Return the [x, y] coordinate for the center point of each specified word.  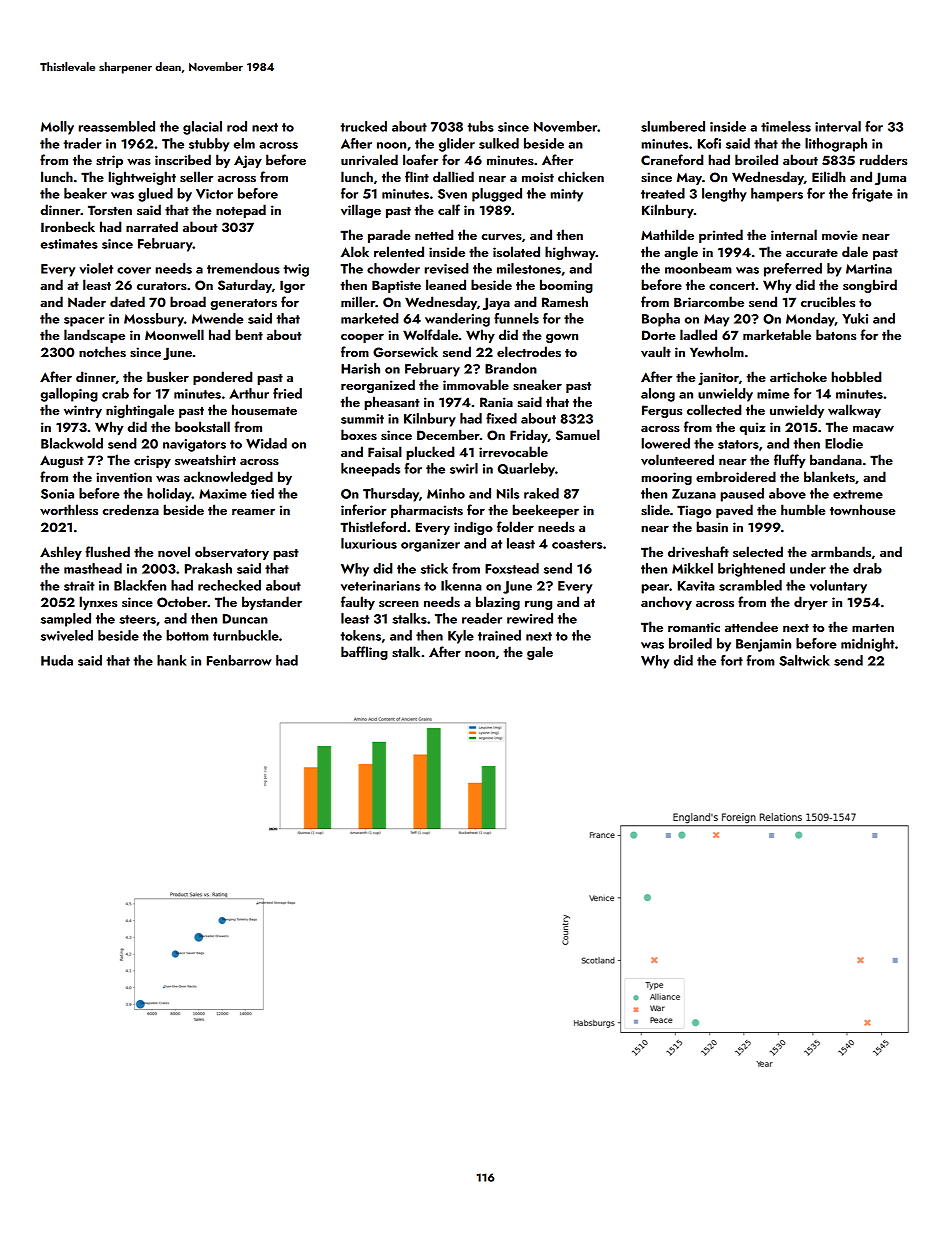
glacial [202, 128]
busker [168, 376]
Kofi [709, 143]
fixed [501, 418]
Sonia [57, 494]
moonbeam [698, 268]
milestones [529, 268]
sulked [499, 143]
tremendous [243, 268]
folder [515, 526]
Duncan [245, 619]
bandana [836, 459]
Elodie [844, 443]
